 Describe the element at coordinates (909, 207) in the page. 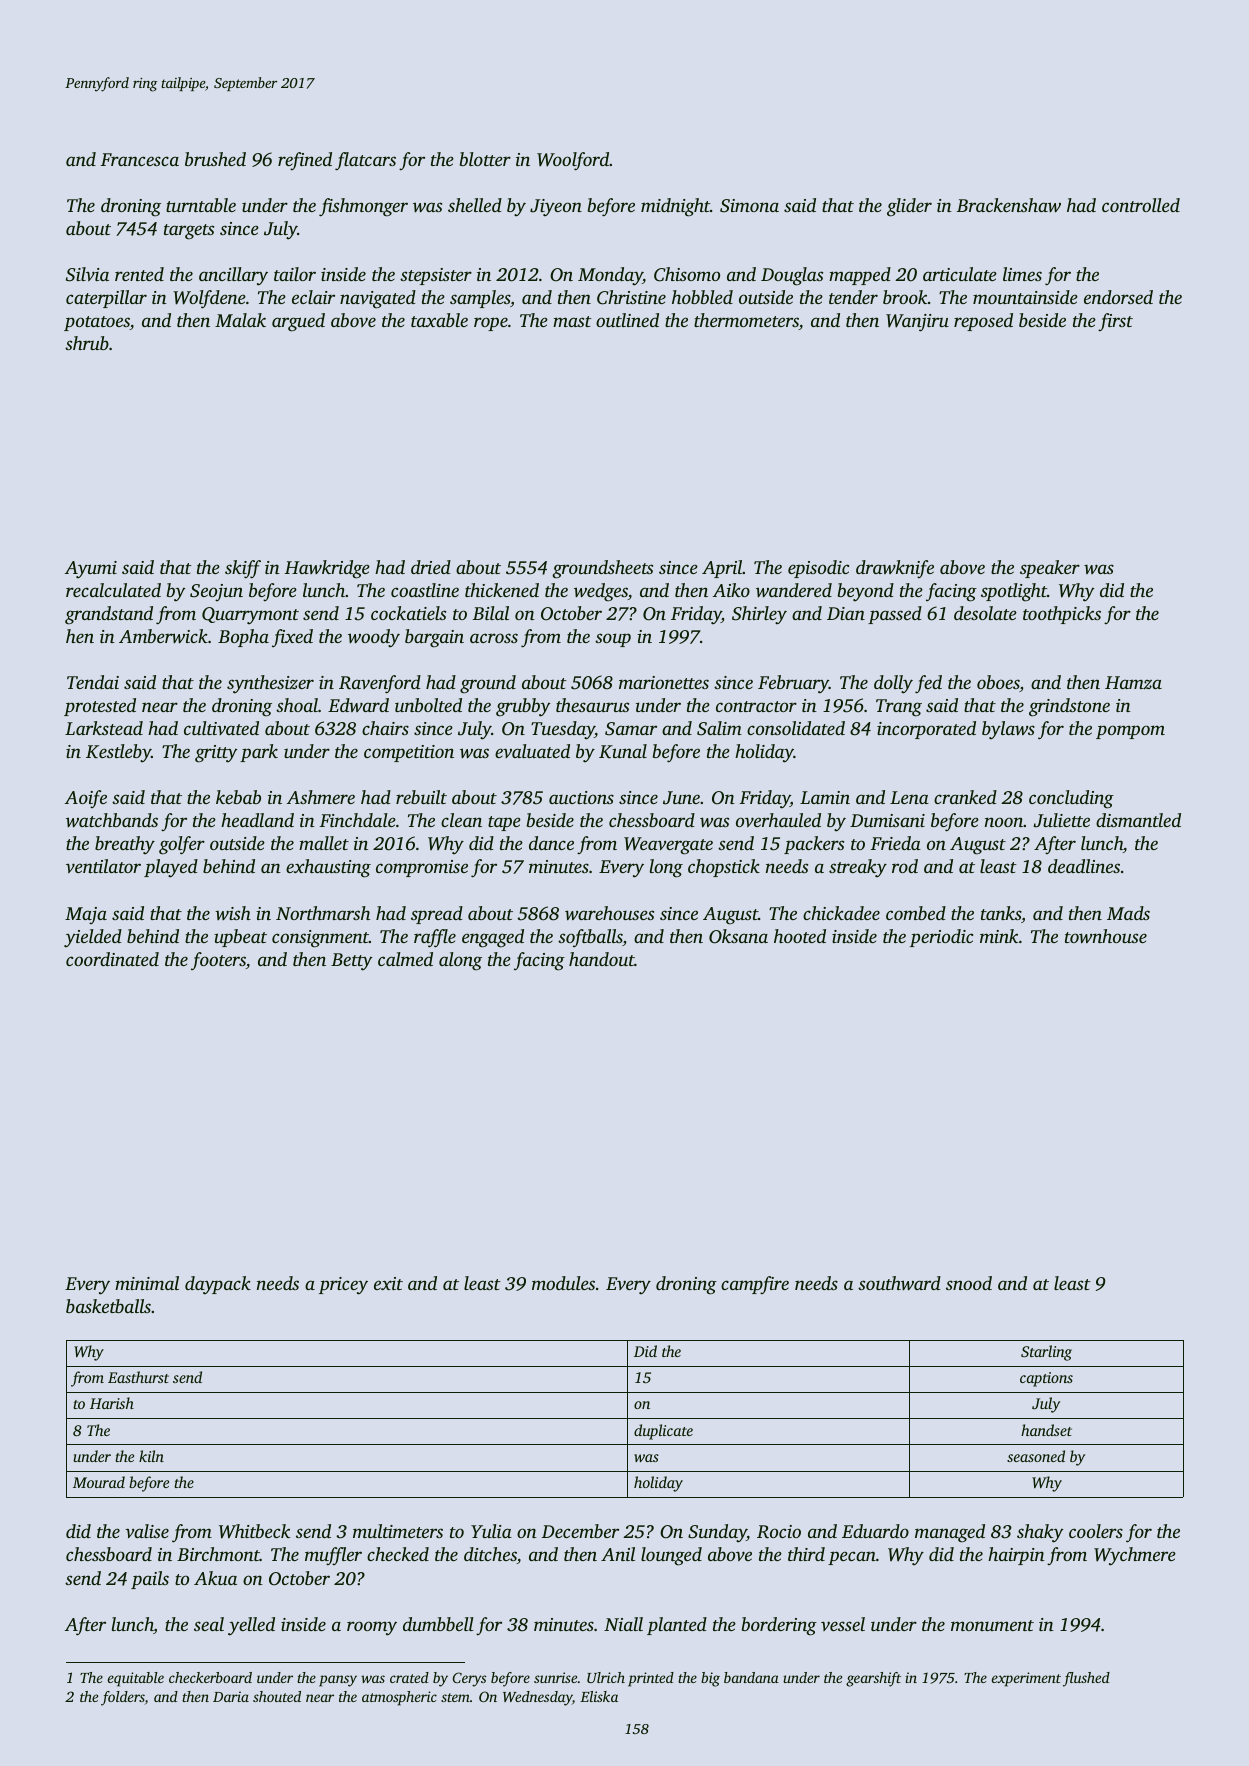

I see `glider` at that location.
